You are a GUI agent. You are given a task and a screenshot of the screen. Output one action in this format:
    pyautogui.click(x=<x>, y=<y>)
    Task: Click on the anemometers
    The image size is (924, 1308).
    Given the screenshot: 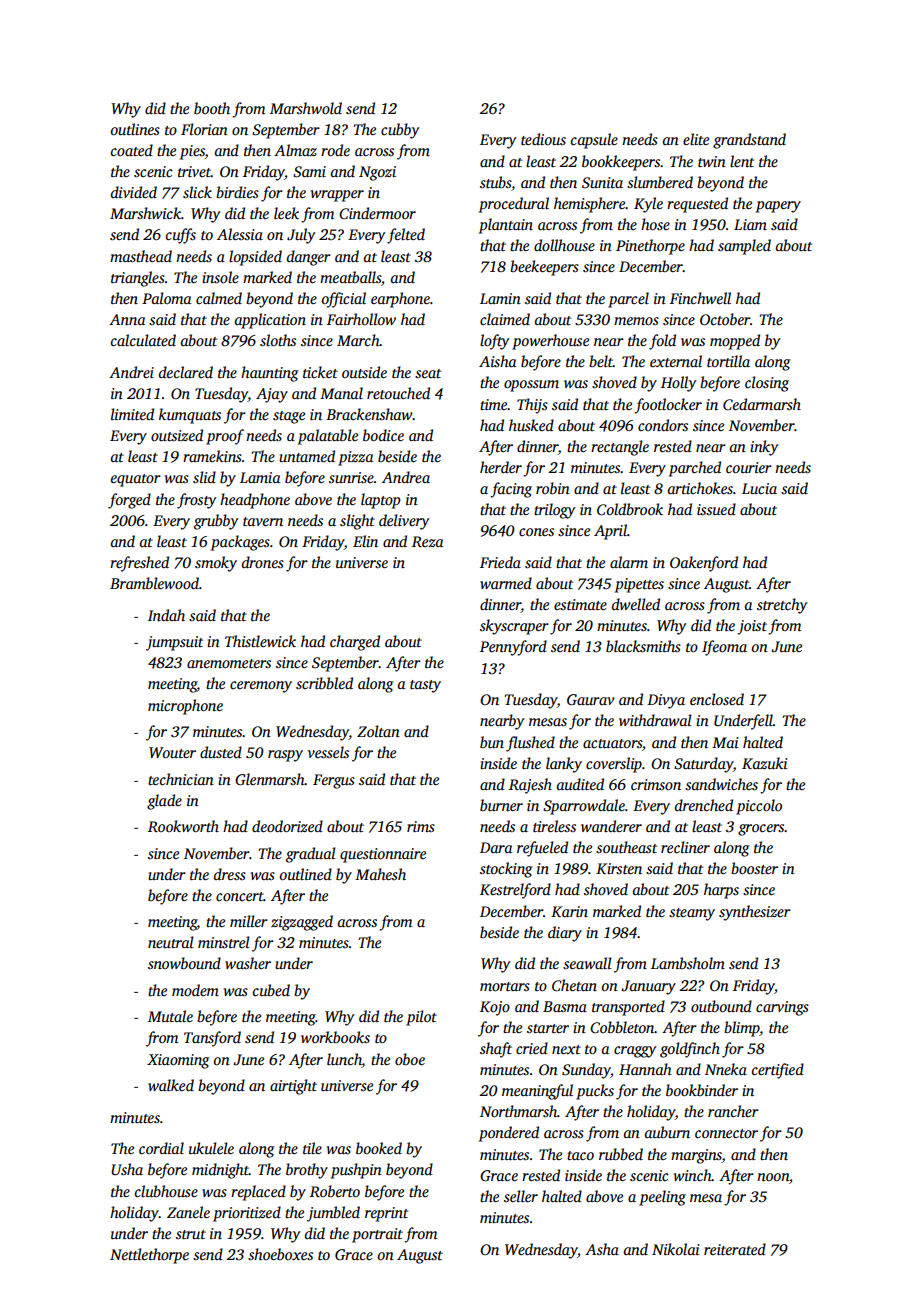 What is the action you would take?
    pyautogui.click(x=229, y=663)
